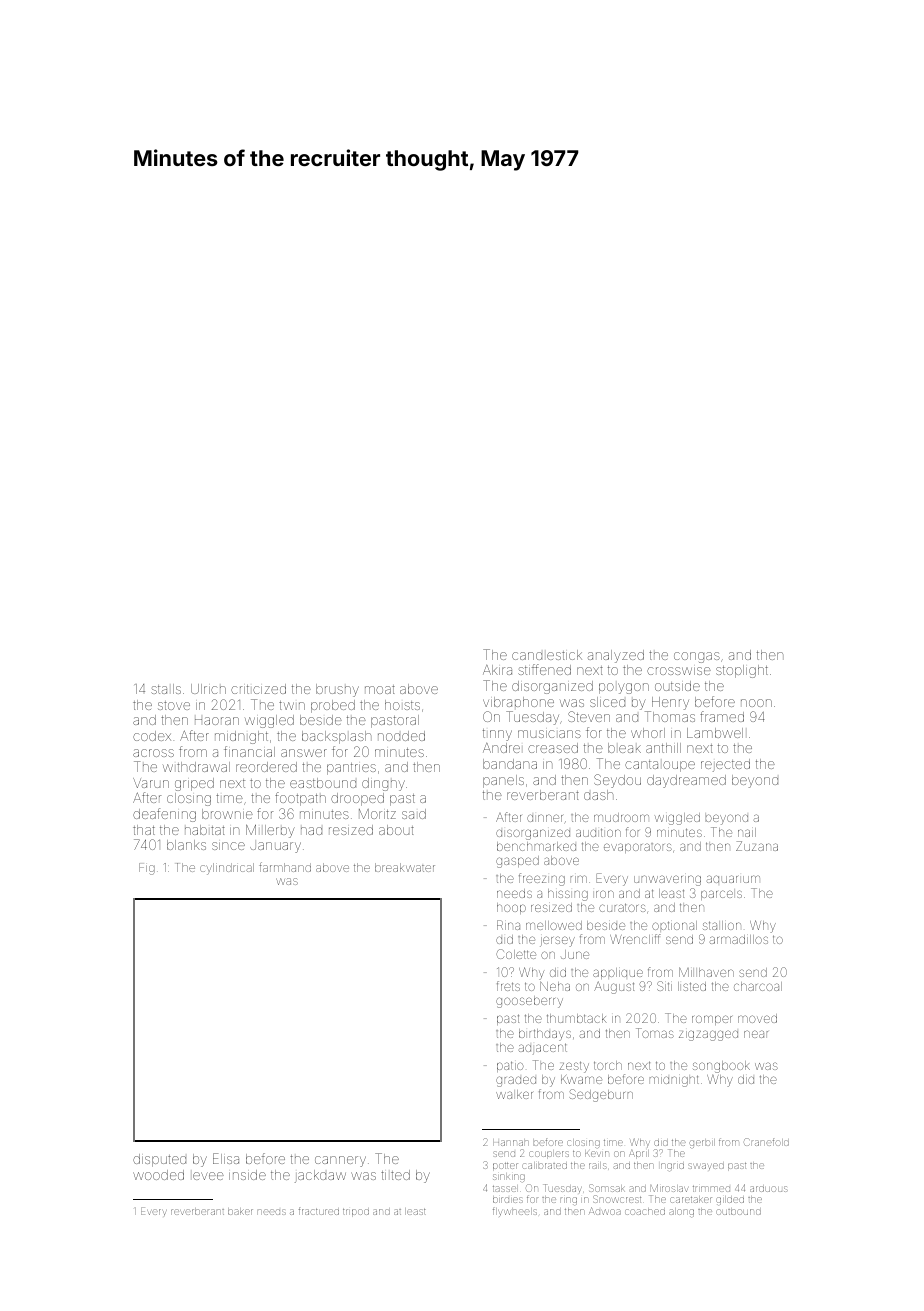 The height and width of the screenshot is (1311, 924). Describe the element at coordinates (503, 781) in the screenshot. I see `panels` at that location.
